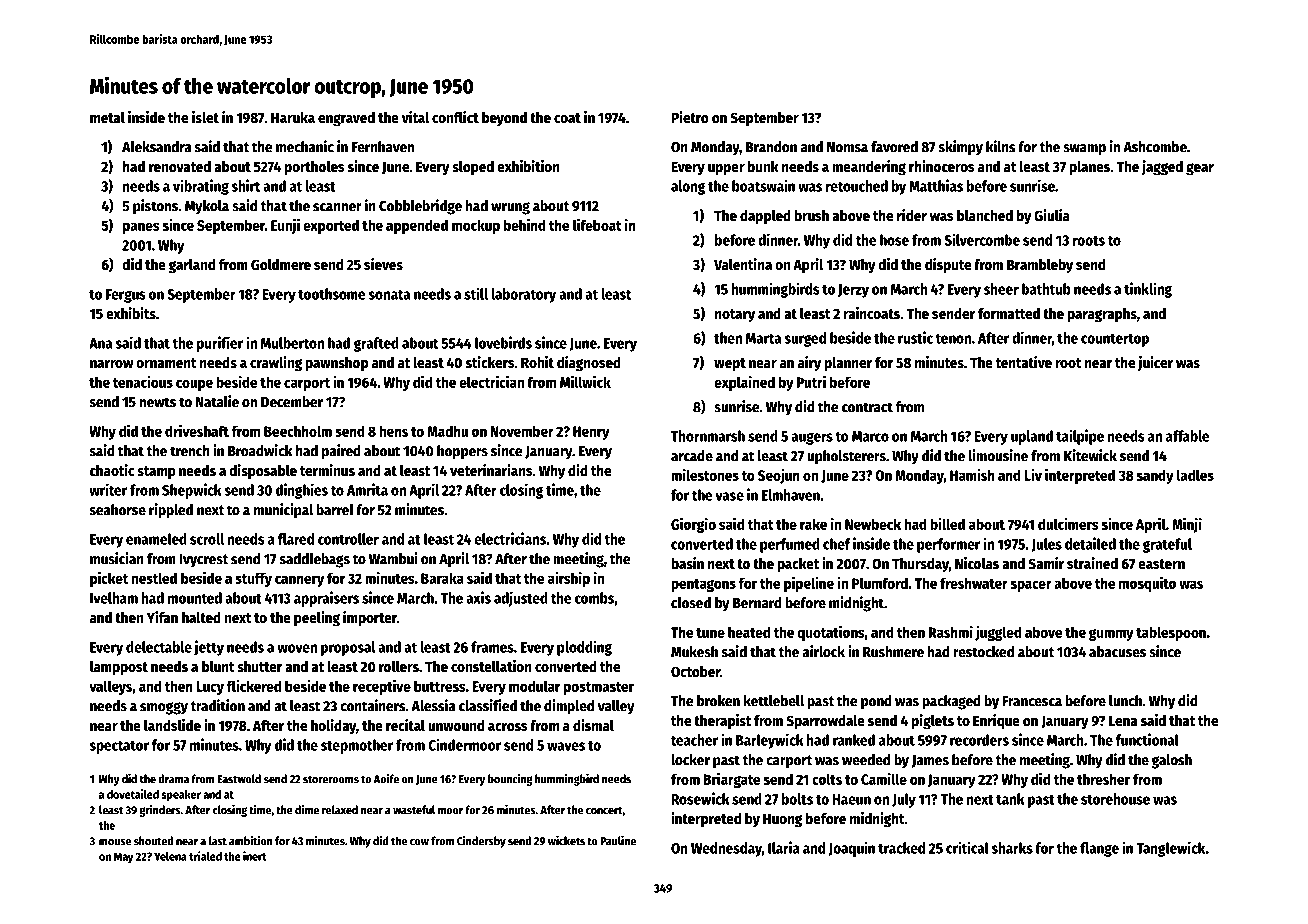  What do you see at coordinates (811, 215) in the document?
I see `brush` at bounding box center [811, 215].
